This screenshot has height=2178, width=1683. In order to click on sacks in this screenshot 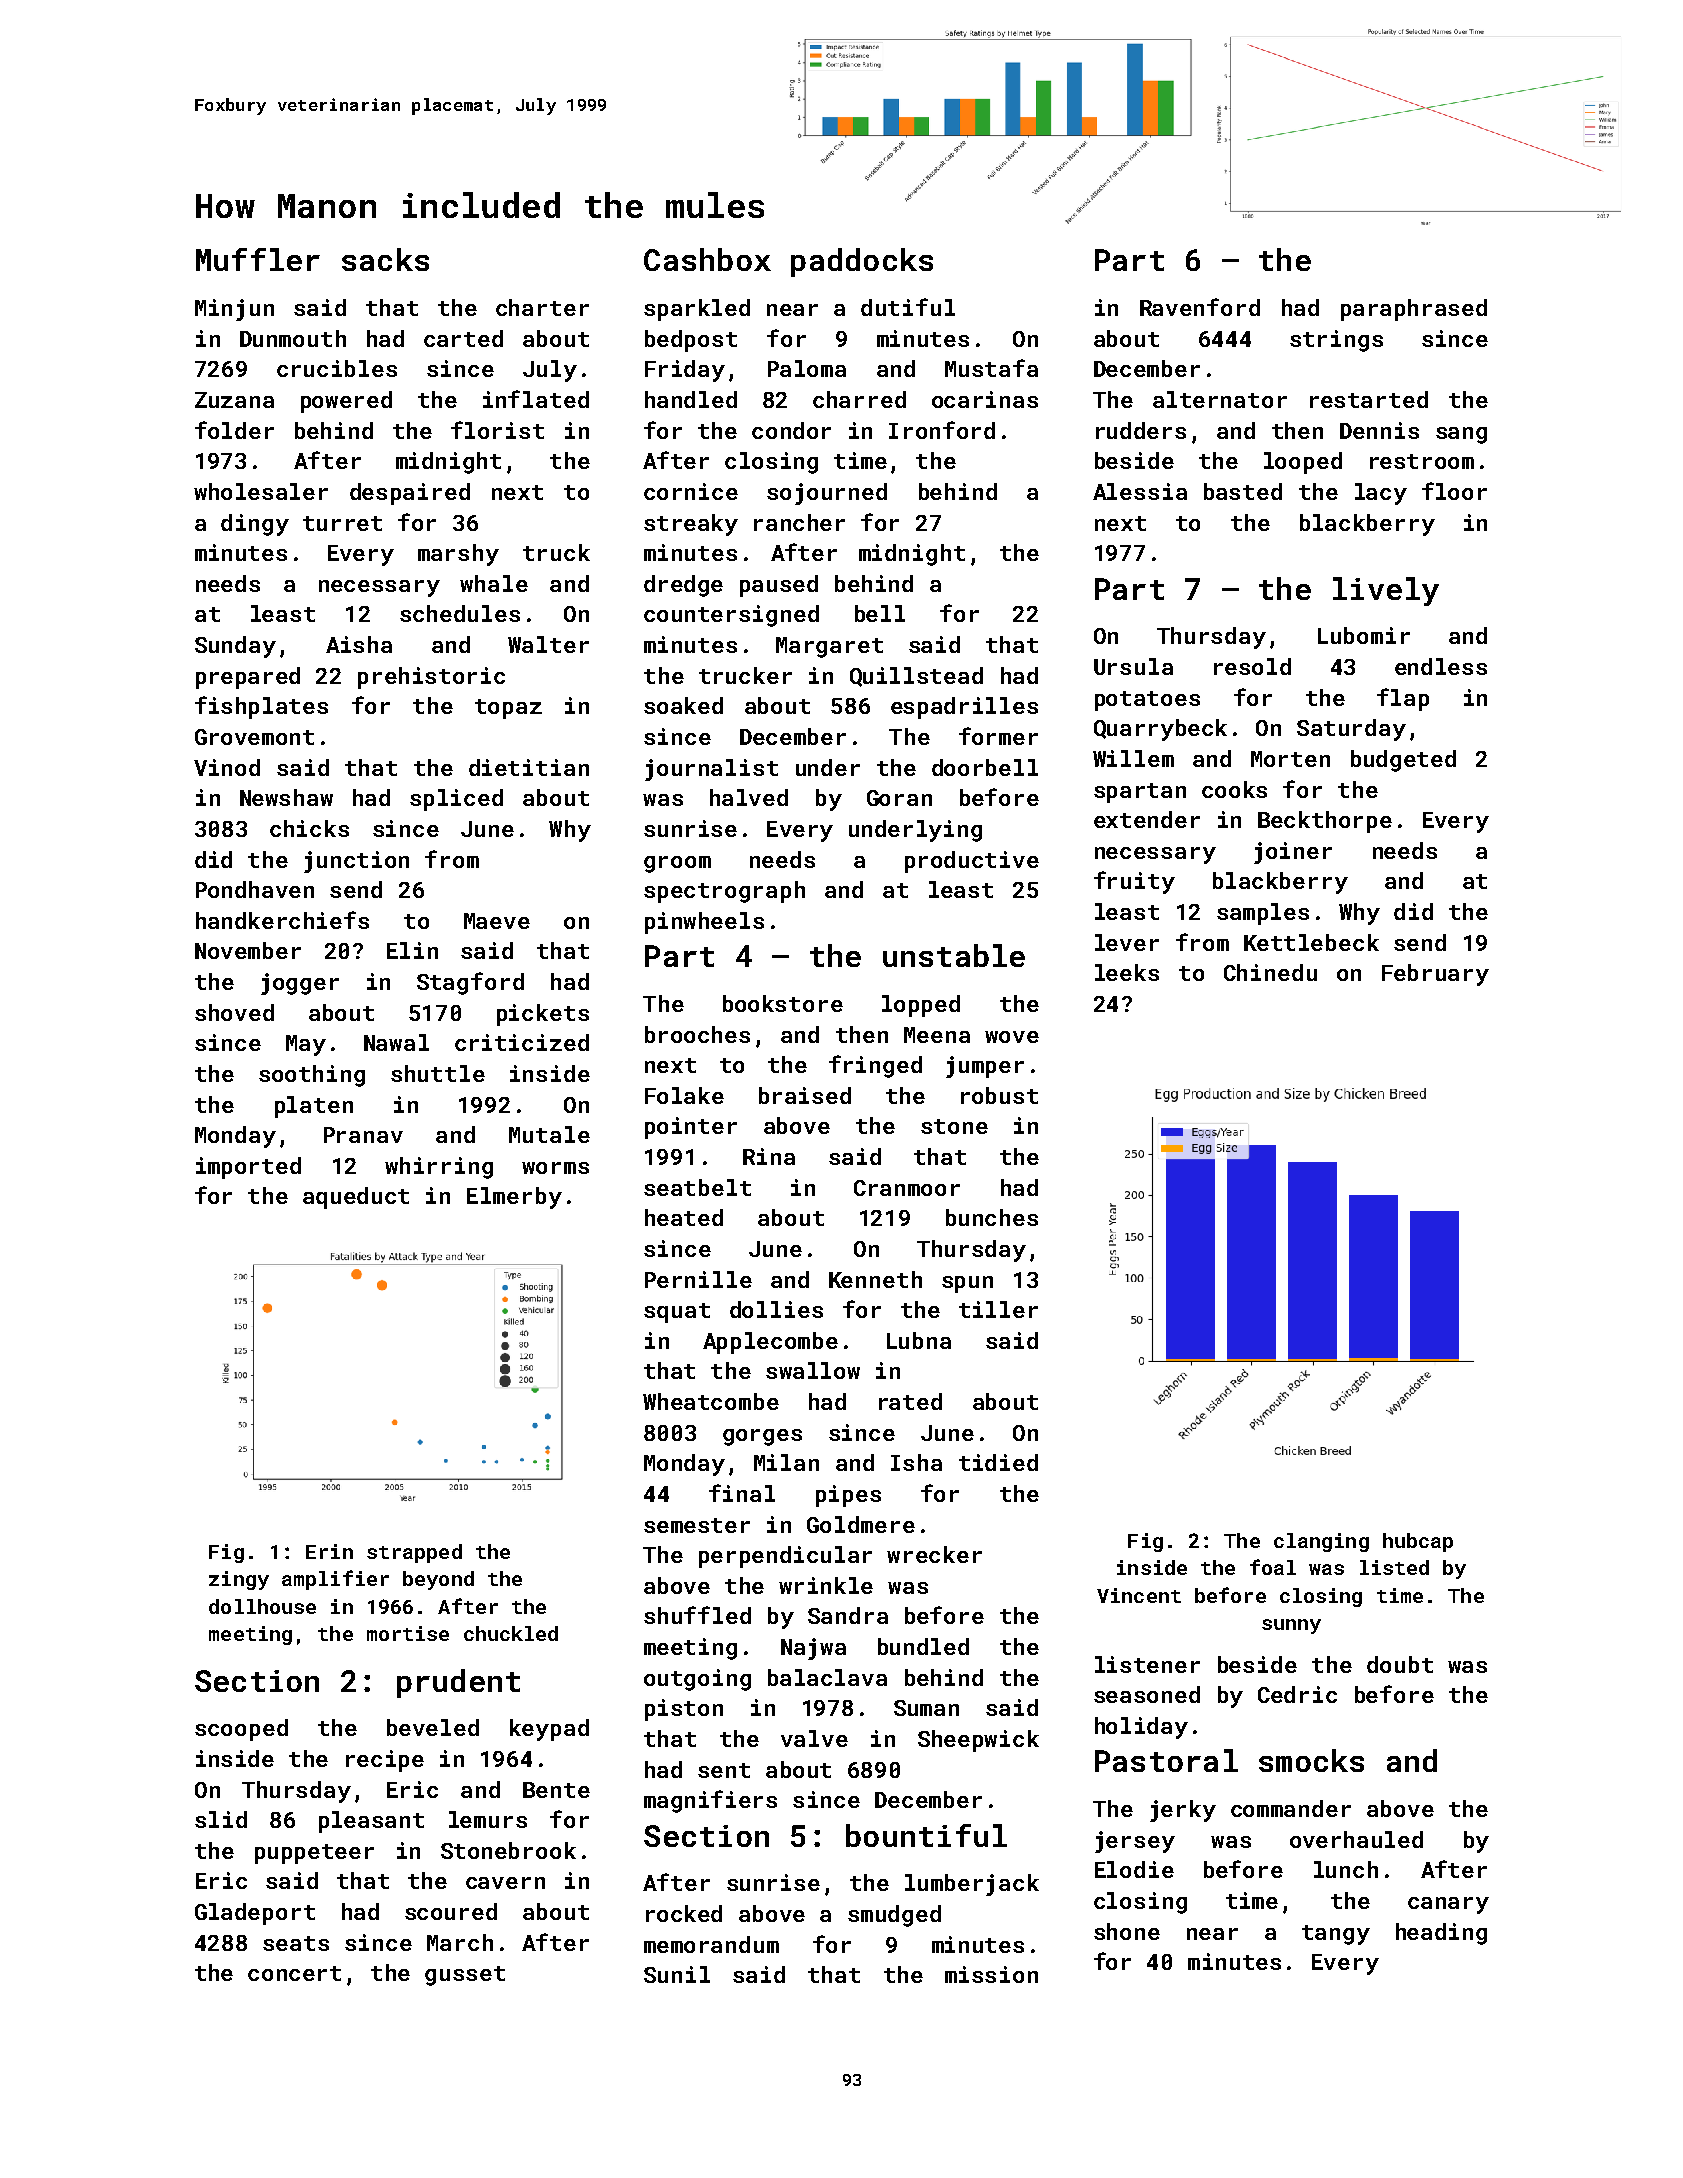, I will do `click(385, 259)`.
